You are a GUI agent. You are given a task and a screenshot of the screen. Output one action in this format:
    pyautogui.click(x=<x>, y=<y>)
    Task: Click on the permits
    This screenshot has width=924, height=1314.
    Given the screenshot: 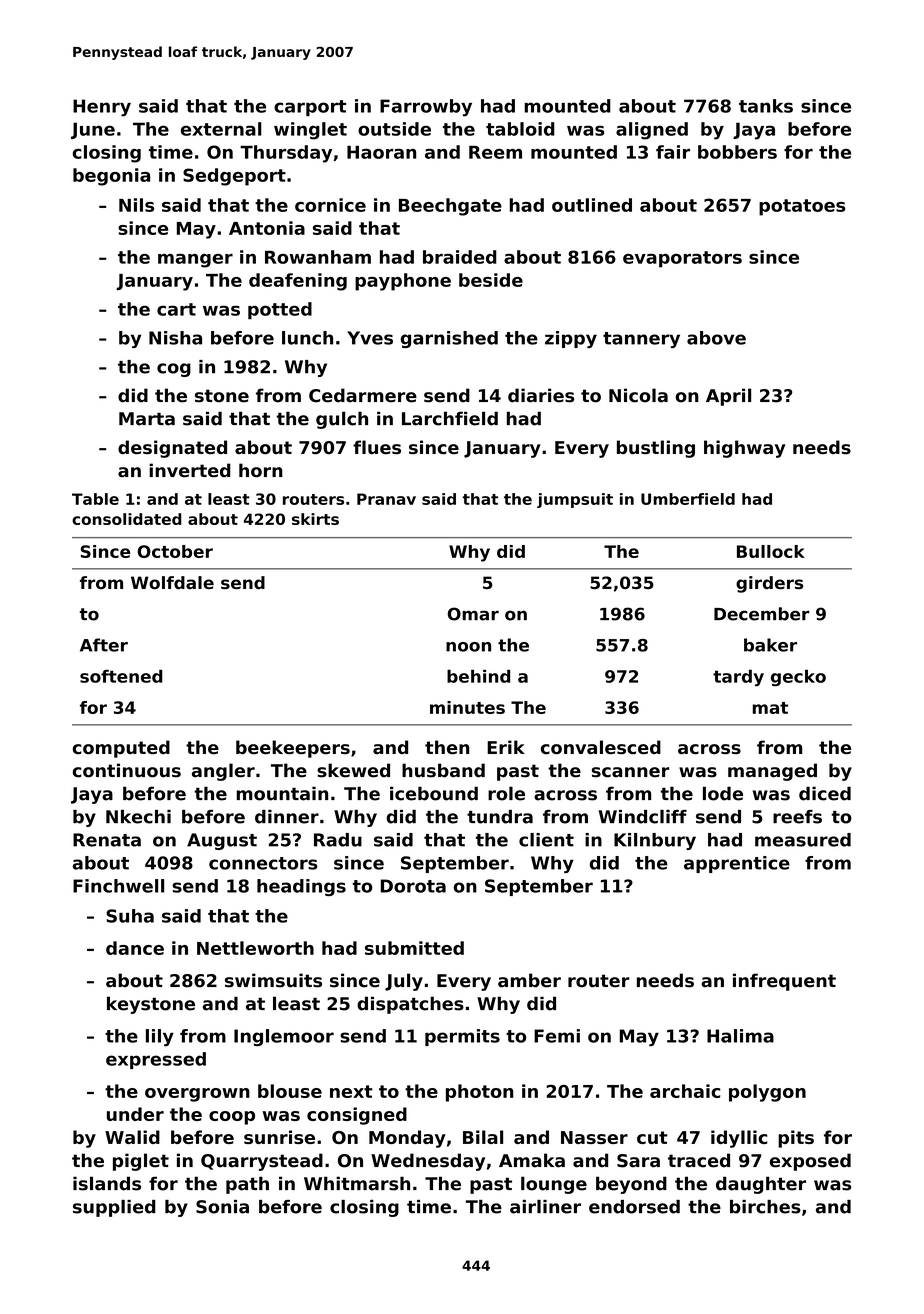 What is the action you would take?
    pyautogui.click(x=462, y=1037)
